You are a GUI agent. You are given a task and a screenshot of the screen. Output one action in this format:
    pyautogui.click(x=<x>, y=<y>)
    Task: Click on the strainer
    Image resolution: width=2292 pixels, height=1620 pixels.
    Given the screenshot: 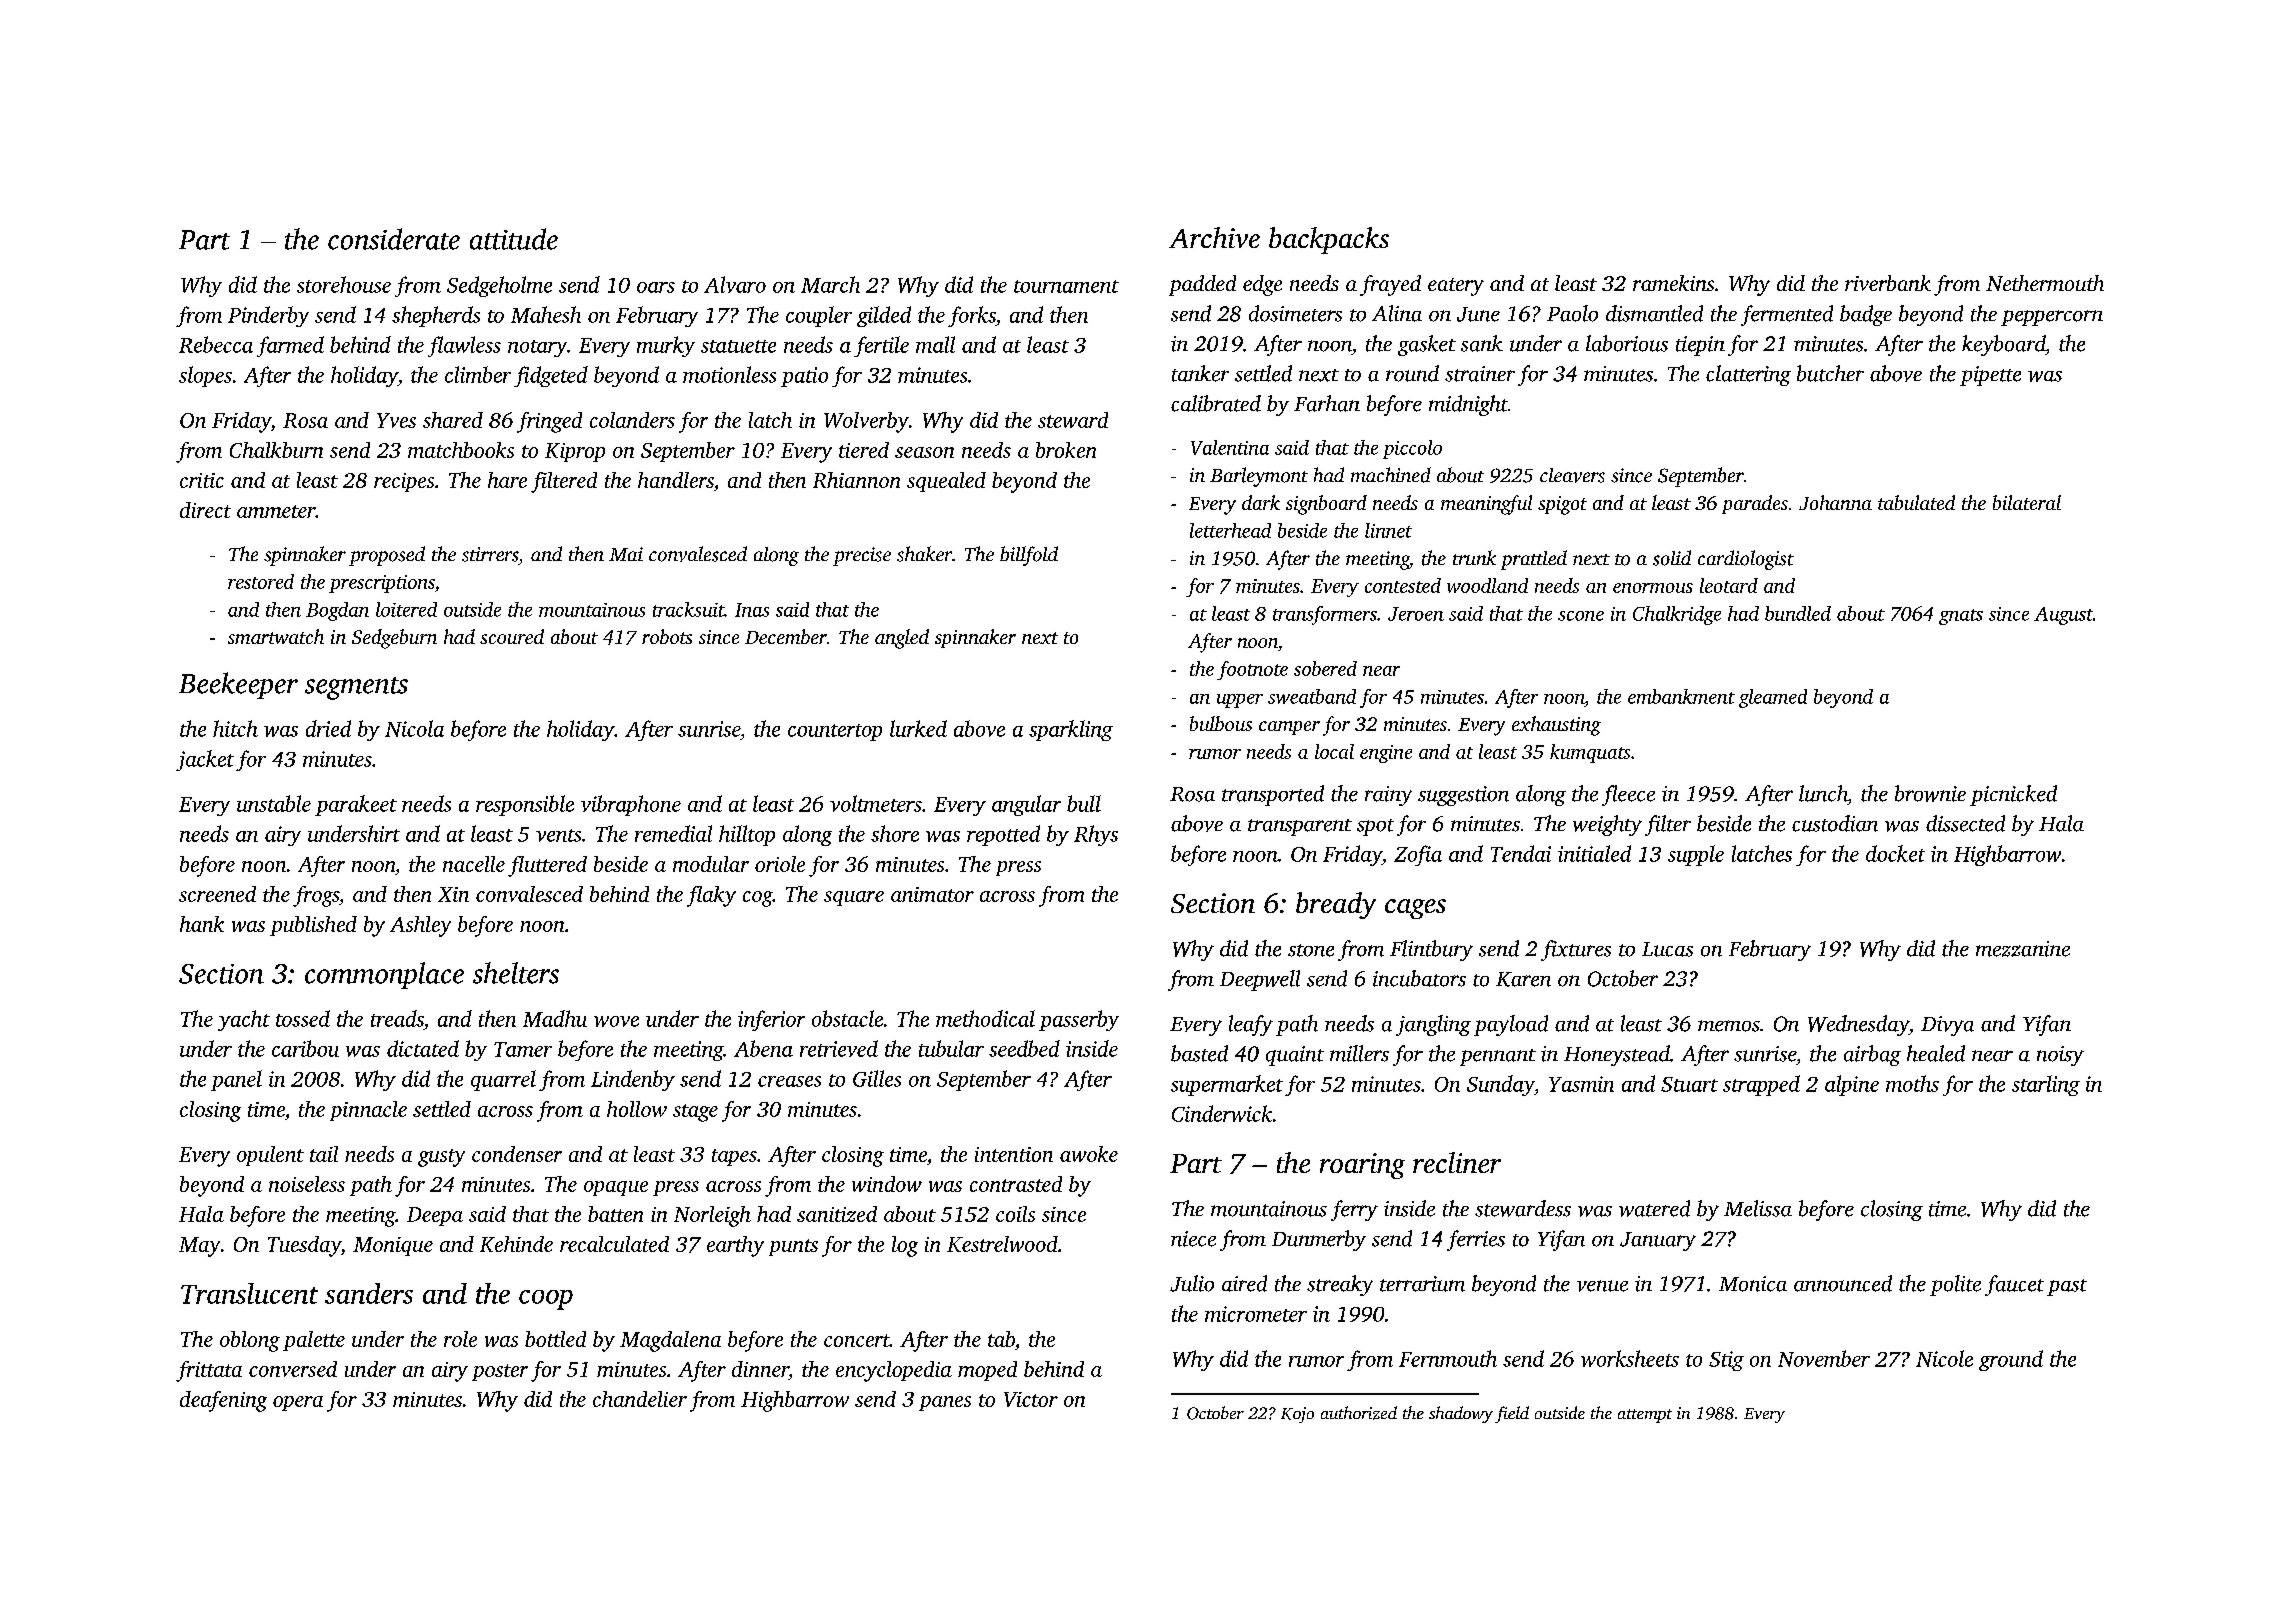 What is the action you would take?
    pyautogui.click(x=1480, y=374)
